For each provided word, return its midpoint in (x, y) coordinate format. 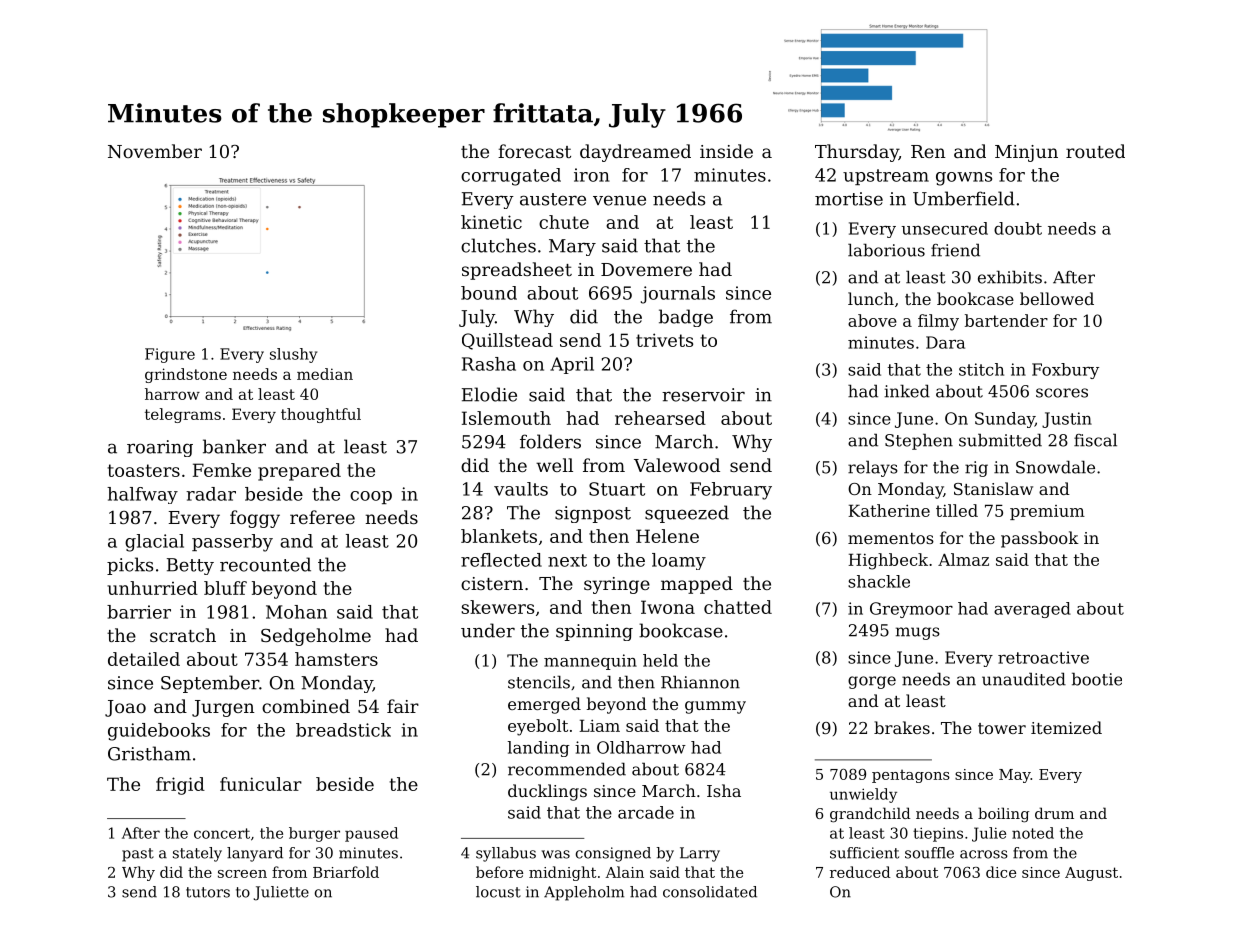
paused (371, 834)
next (567, 560)
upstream (886, 177)
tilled (957, 510)
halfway (142, 495)
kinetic (491, 222)
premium (1047, 512)
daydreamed (635, 153)
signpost (593, 514)
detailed (144, 659)
